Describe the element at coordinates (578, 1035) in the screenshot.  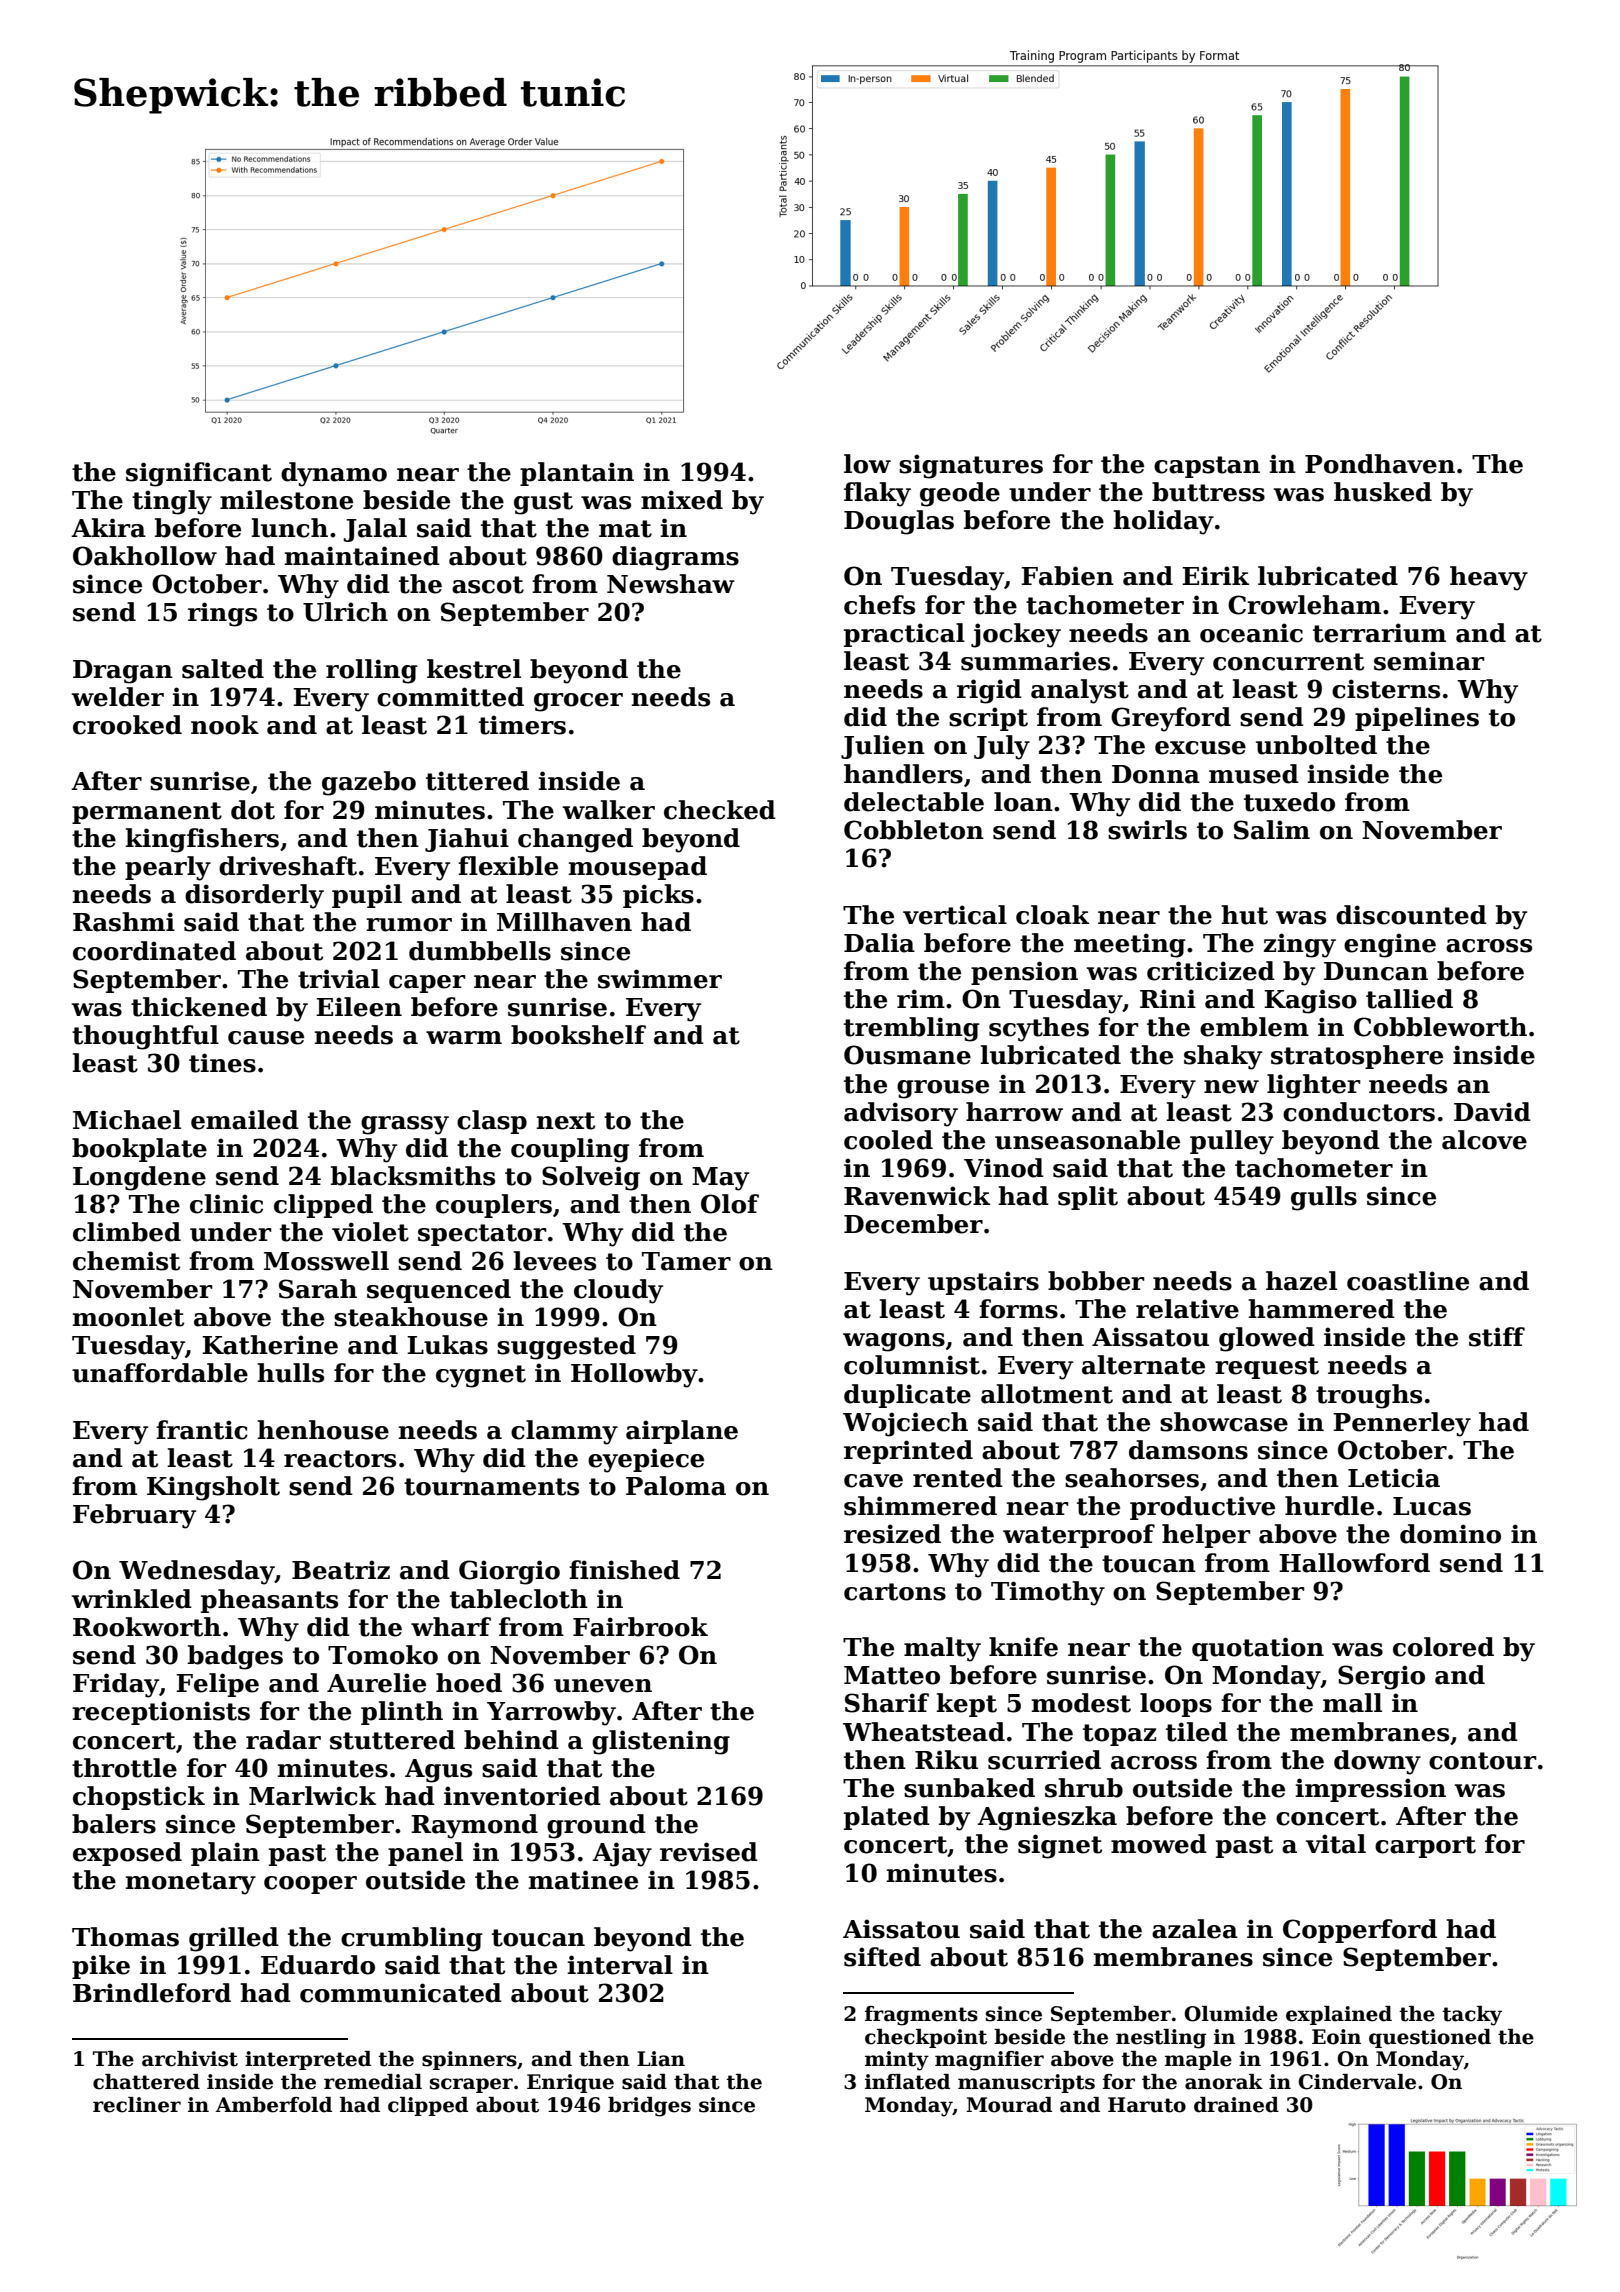
I see `bookshelf` at that location.
